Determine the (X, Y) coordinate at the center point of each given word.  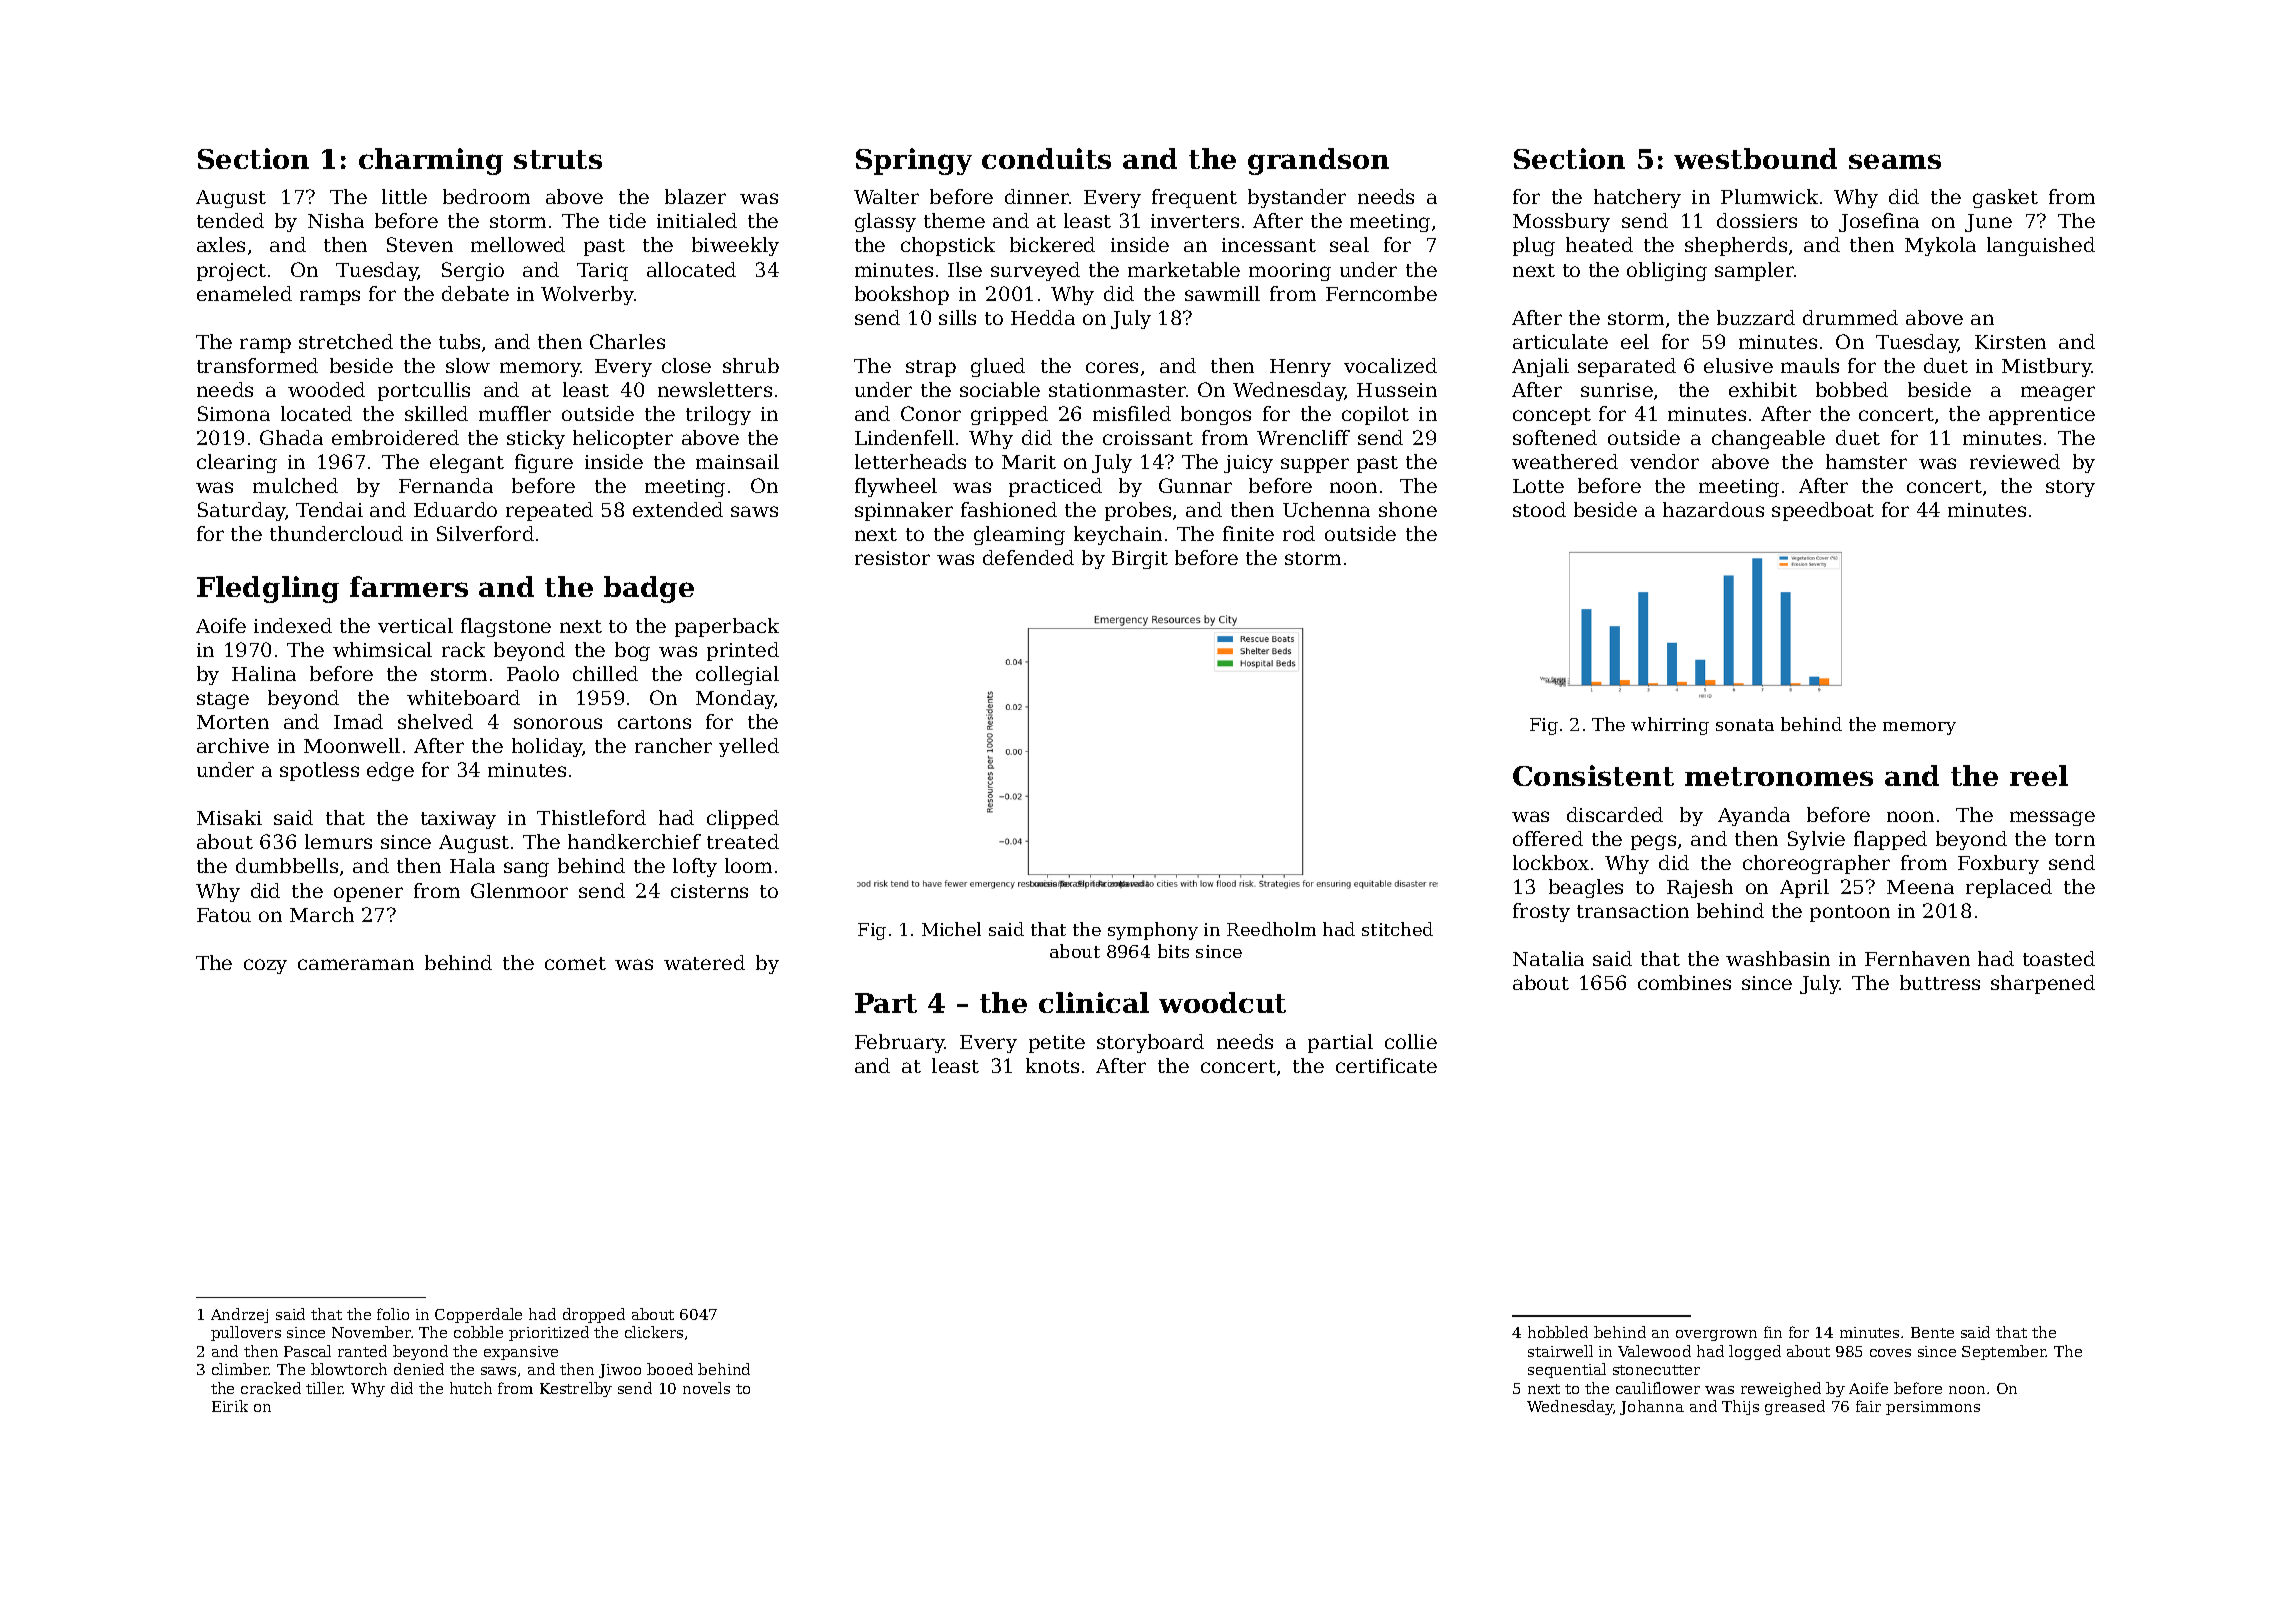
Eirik (230, 1406)
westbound (1755, 158)
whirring (1670, 726)
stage (223, 700)
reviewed (2015, 461)
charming (431, 161)
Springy (914, 161)
